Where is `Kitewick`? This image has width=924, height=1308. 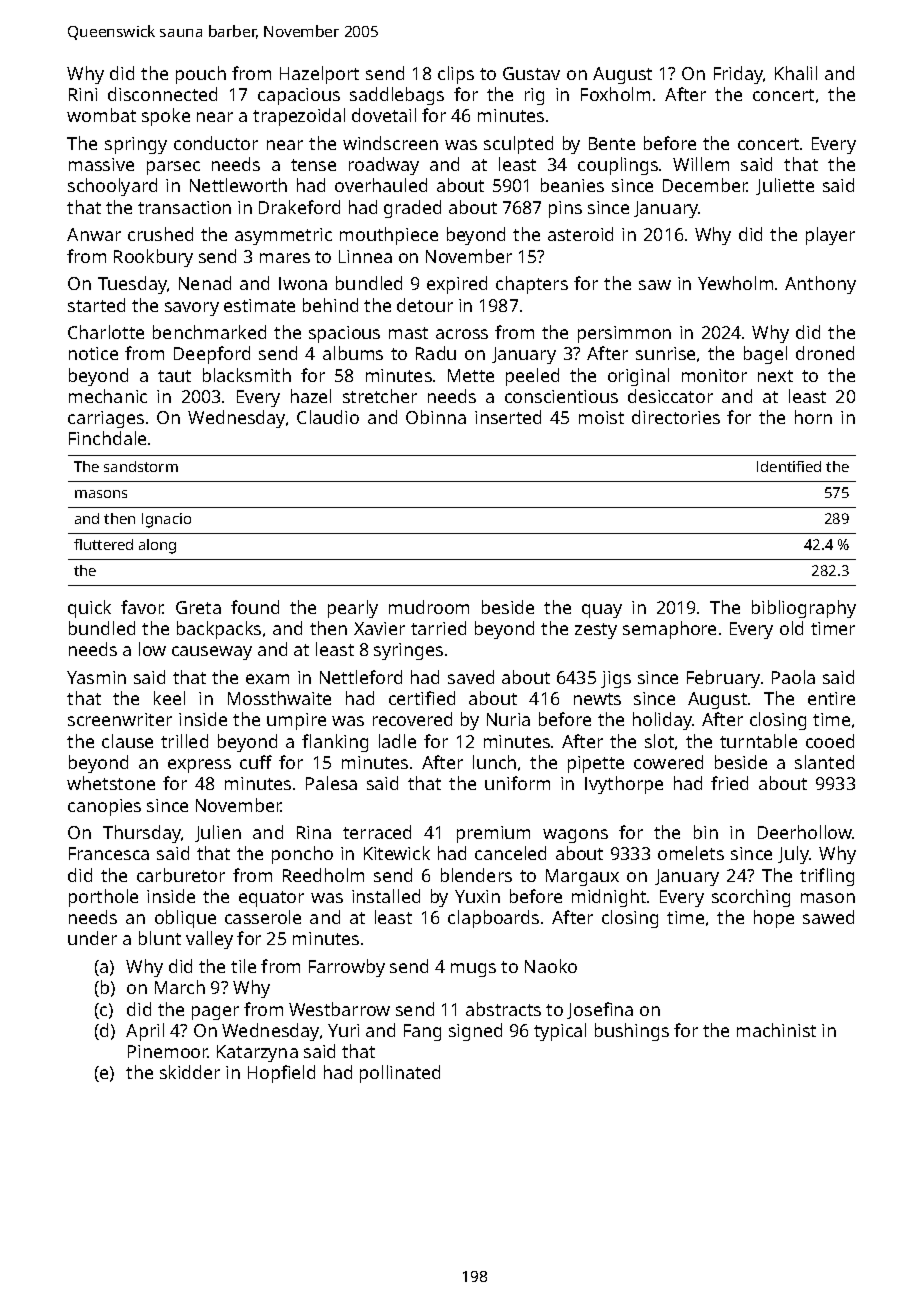 Kitewick is located at coordinates (397, 853).
